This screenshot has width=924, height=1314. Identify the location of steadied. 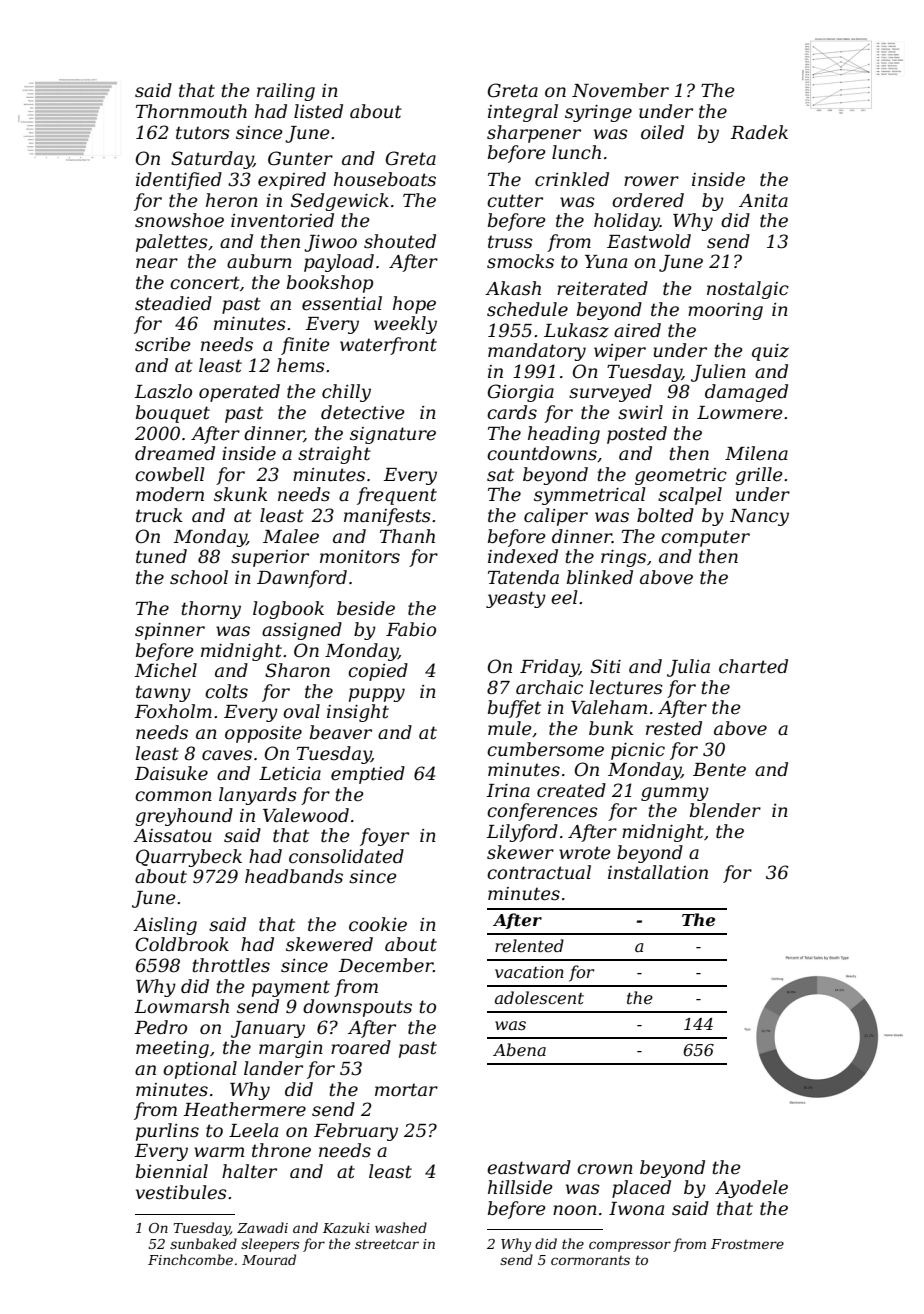
(173, 303).
